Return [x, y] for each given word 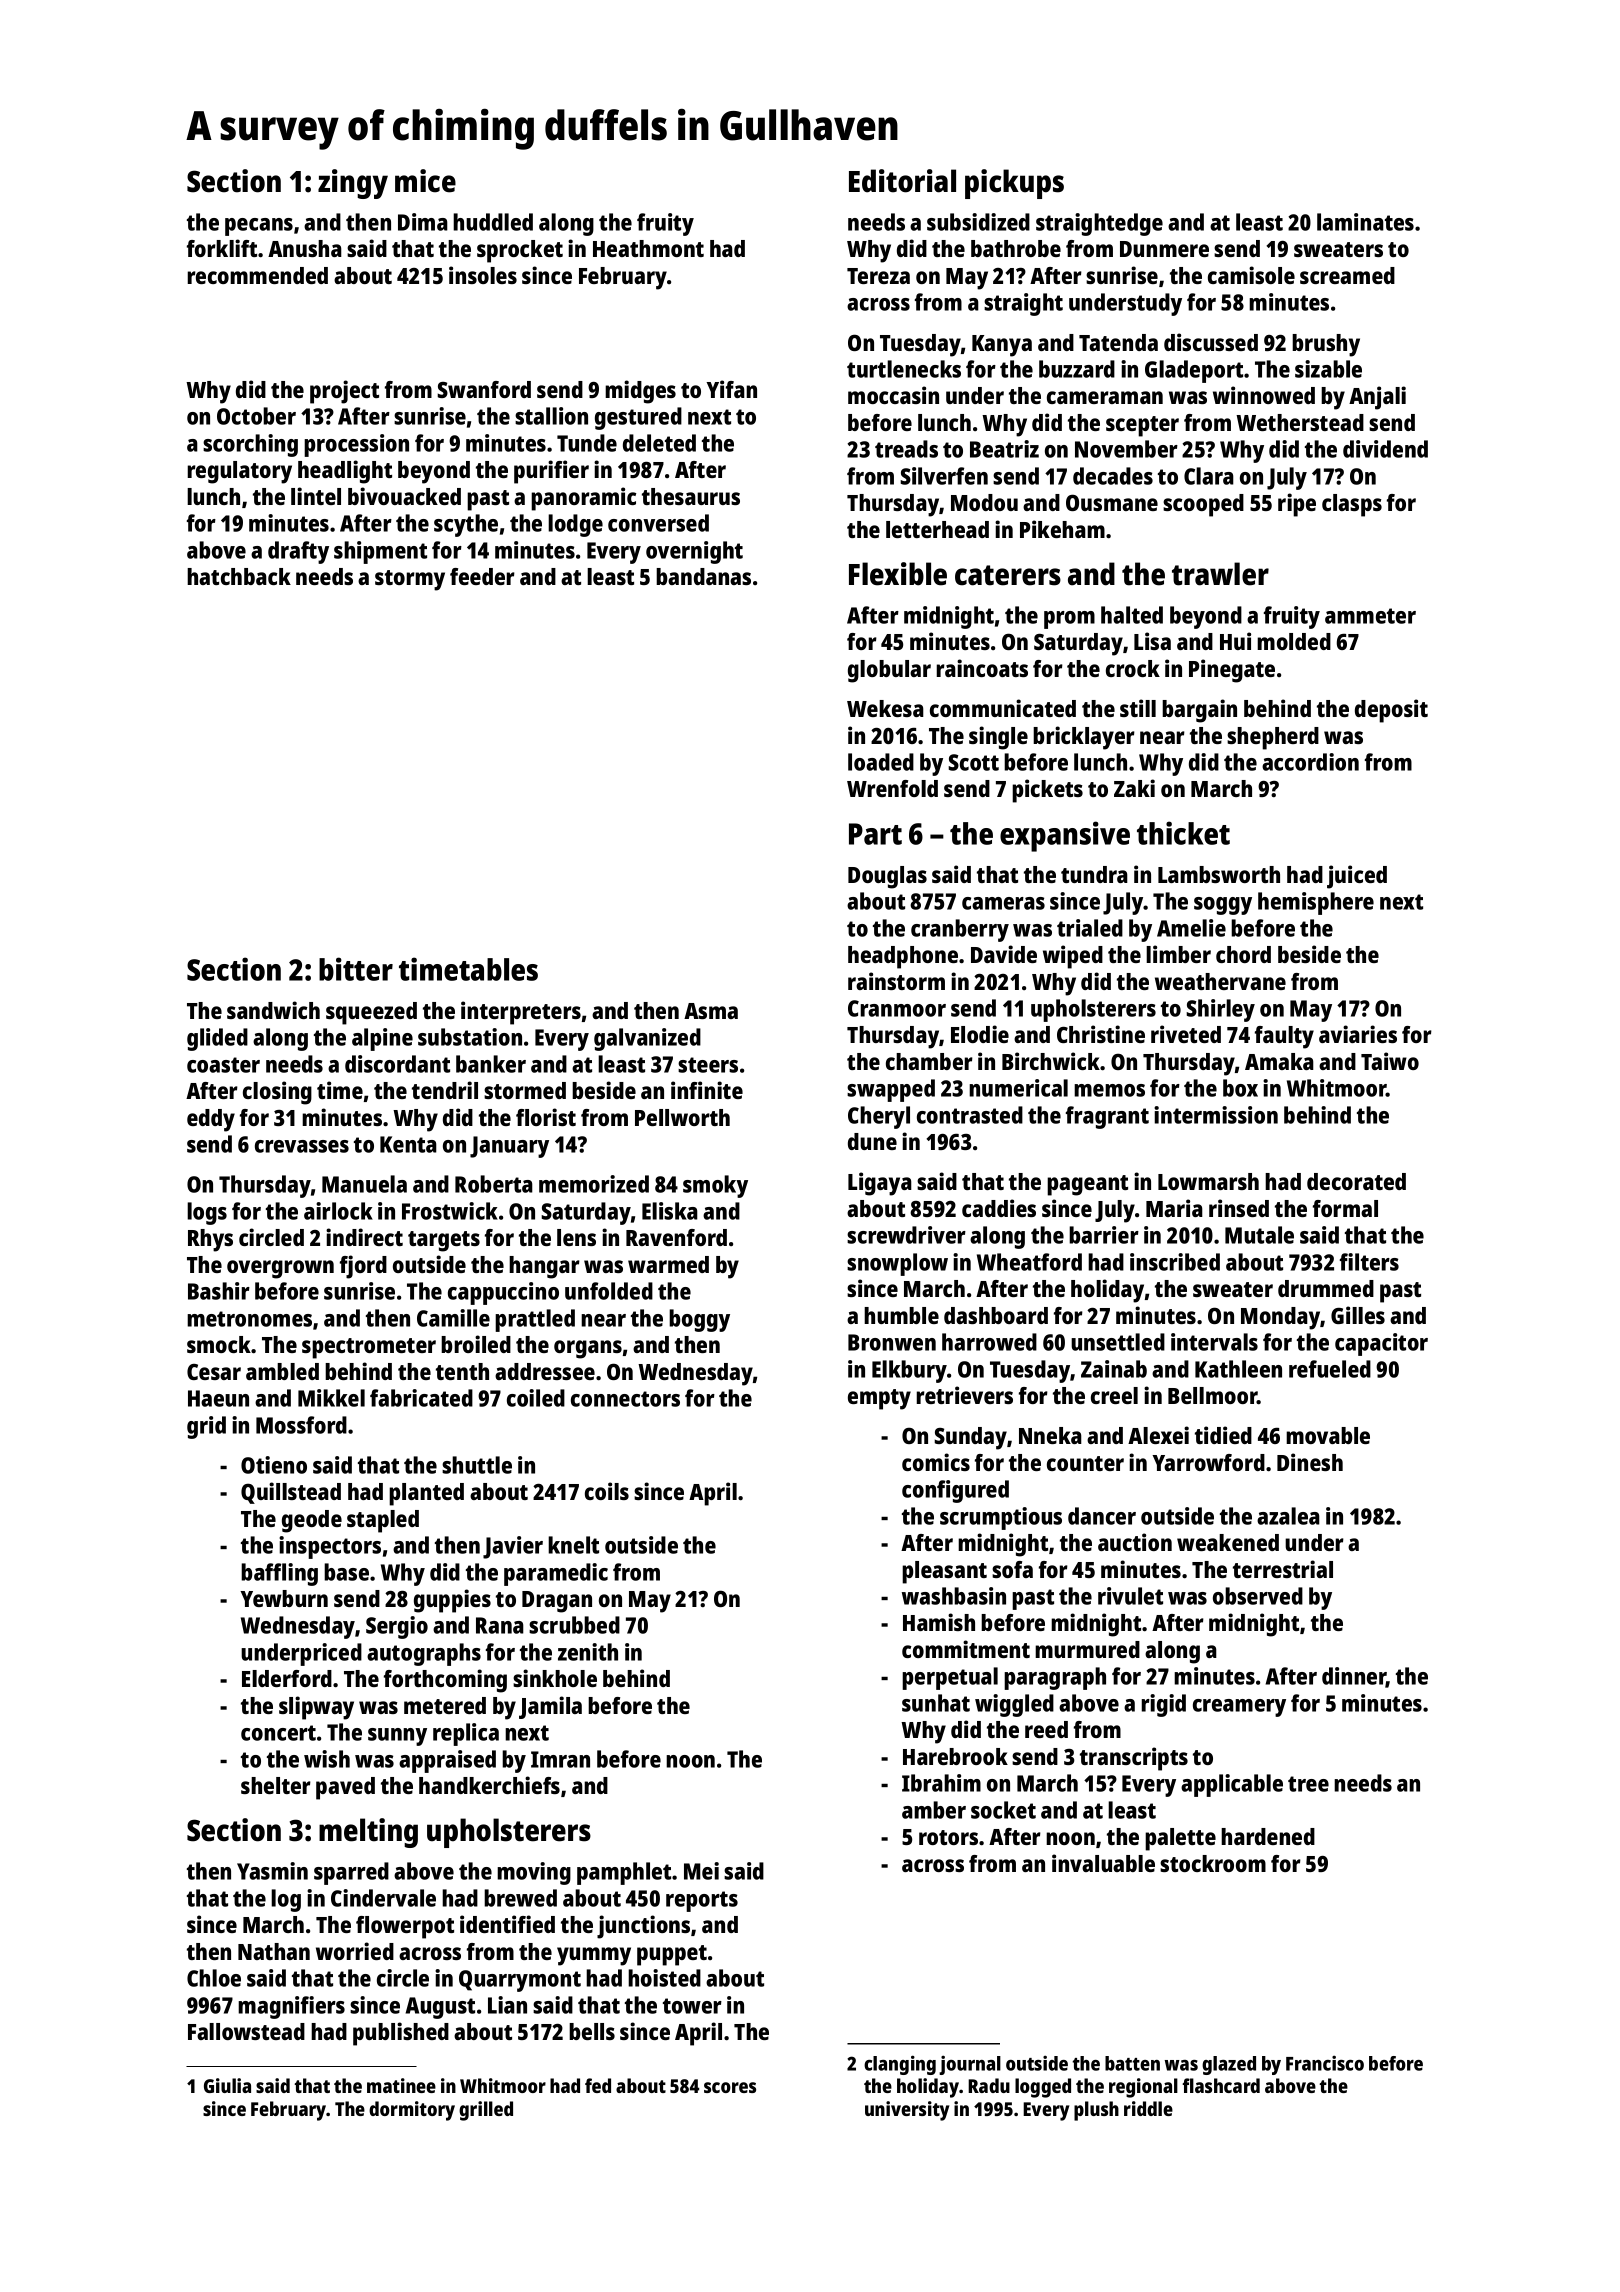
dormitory [412, 2111]
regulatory [240, 472]
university [907, 2111]
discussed [1211, 342]
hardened [1268, 1836]
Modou [984, 502]
